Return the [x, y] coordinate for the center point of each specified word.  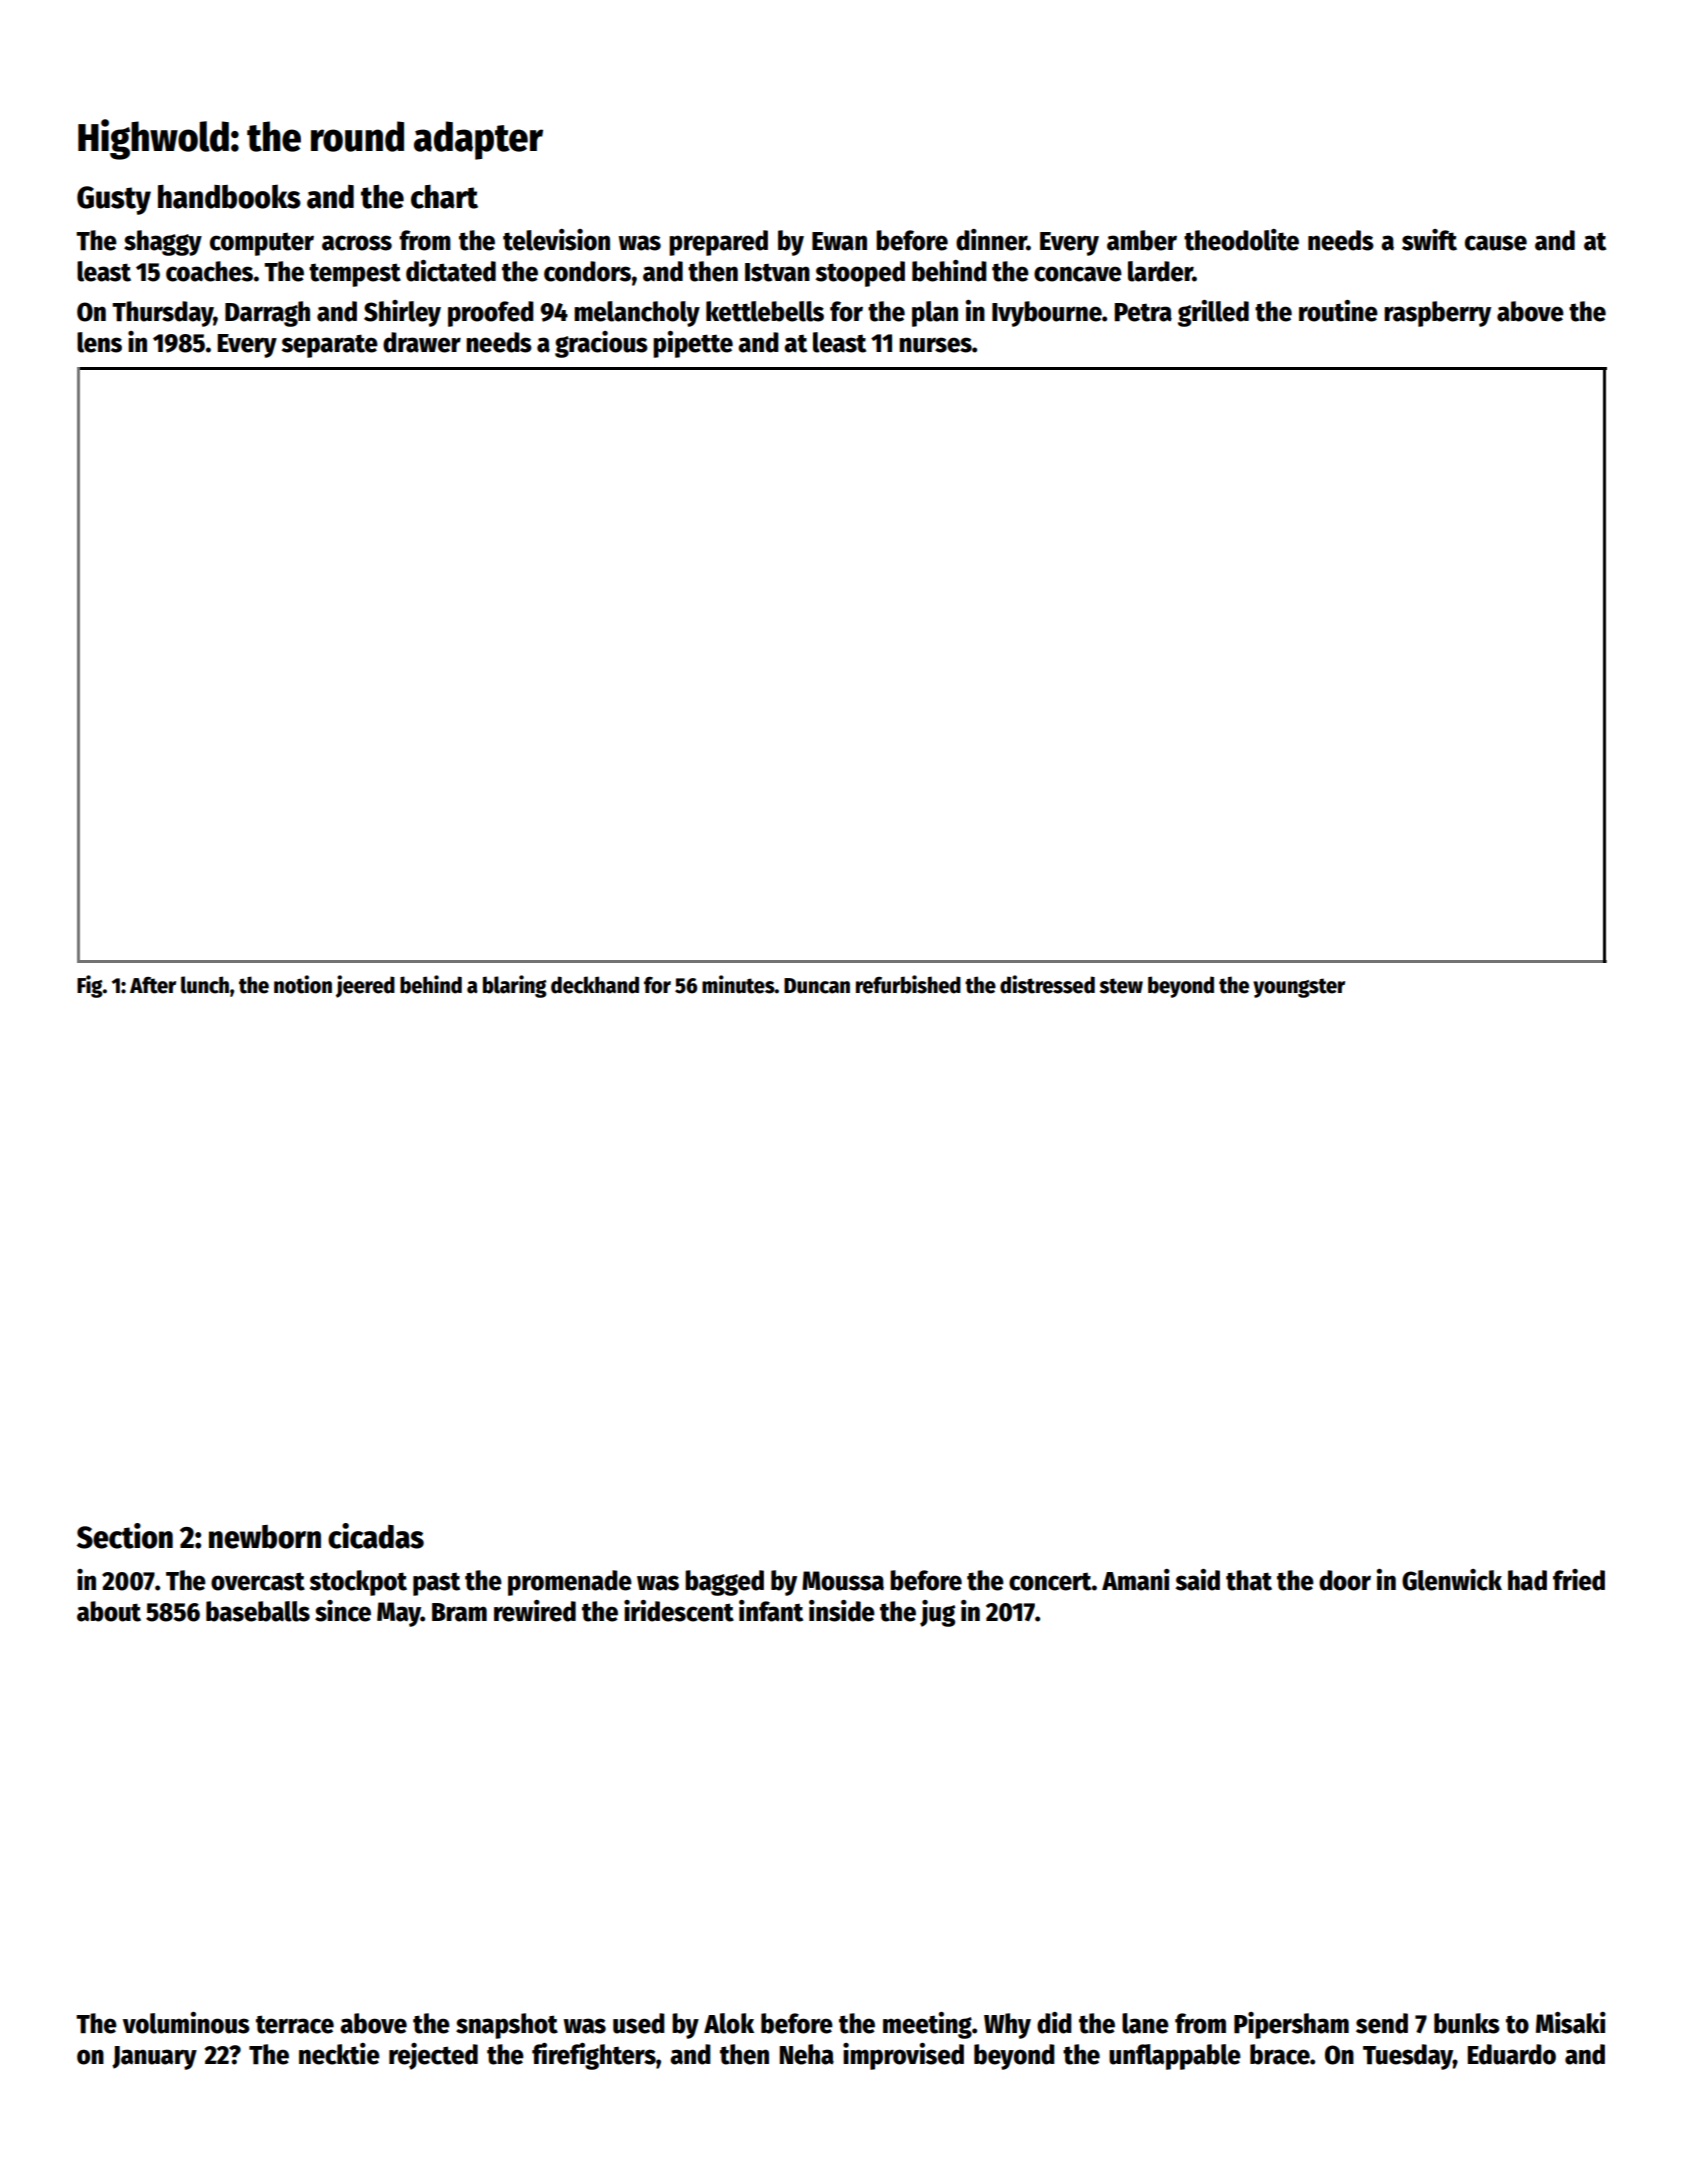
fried [1579, 1580]
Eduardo [1511, 2054]
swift [1429, 240]
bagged [724, 1583]
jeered [365, 986]
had [1527, 1580]
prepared [718, 243]
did [1054, 2023]
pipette [693, 344]
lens [99, 342]
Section [125, 1536]
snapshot [507, 2026]
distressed [1047, 984]
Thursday [163, 314]
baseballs [258, 1611]
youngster [1299, 988]
